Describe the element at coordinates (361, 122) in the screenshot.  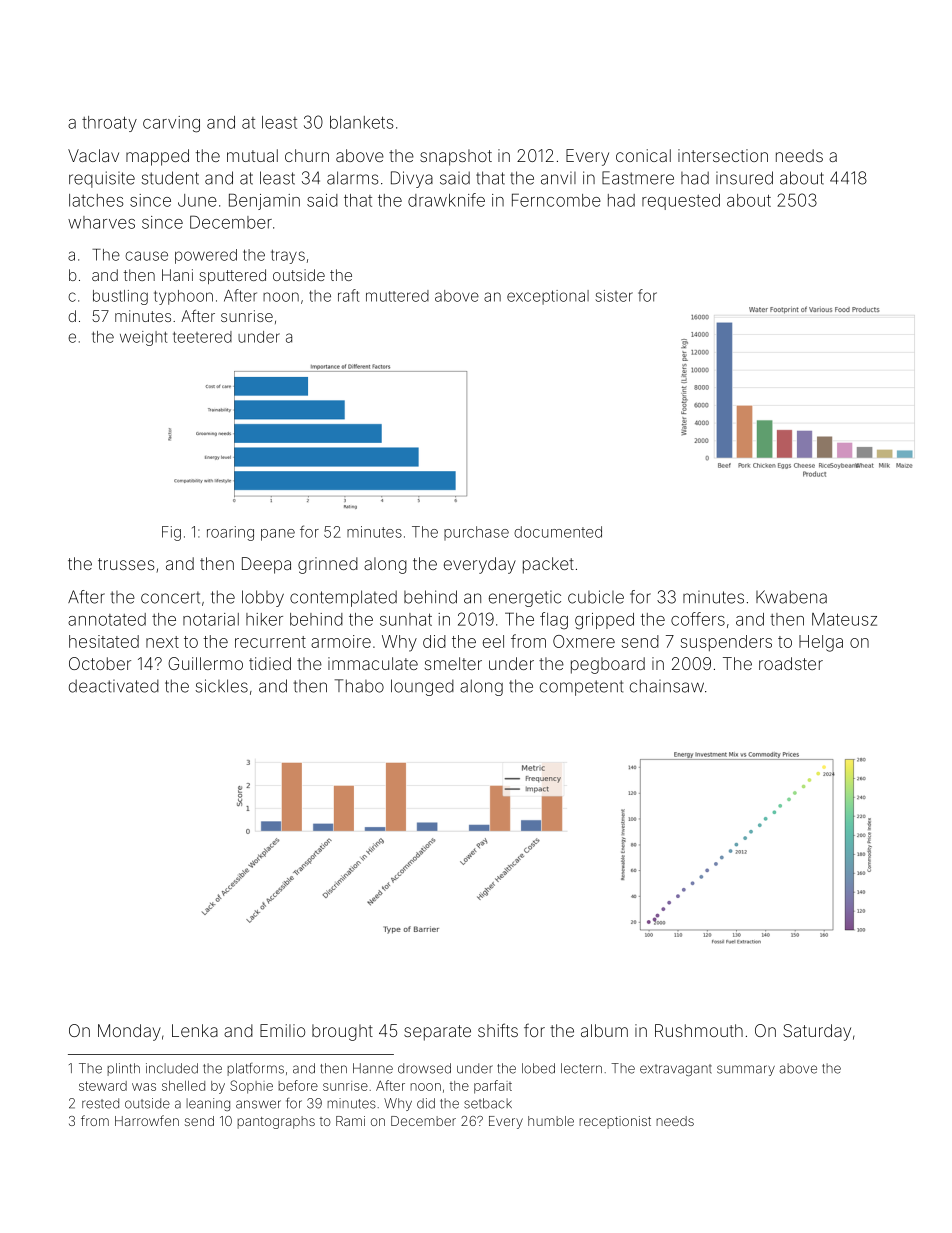
I see `blankets` at that location.
